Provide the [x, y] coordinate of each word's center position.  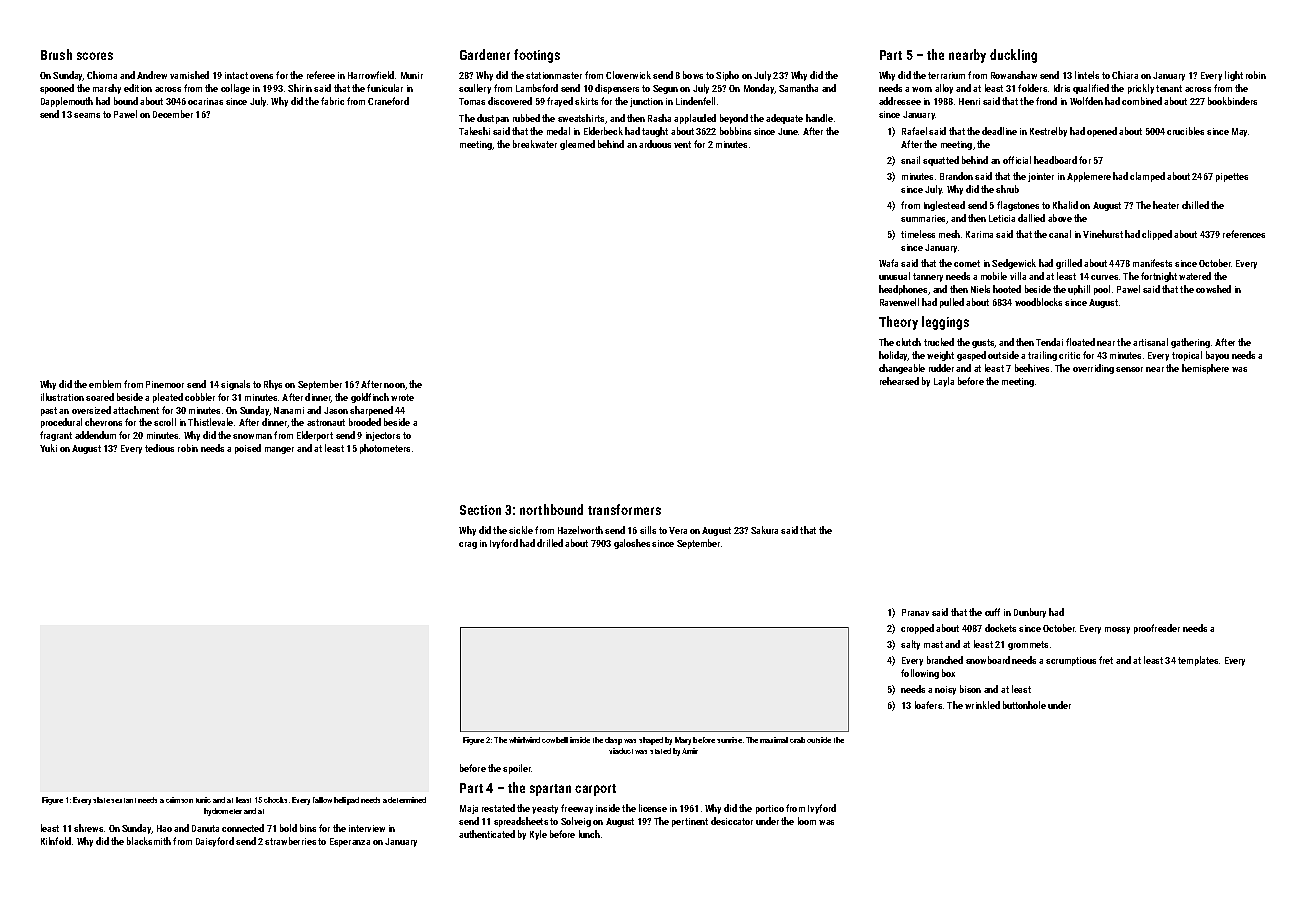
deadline [999, 131]
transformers [624, 509]
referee [321, 75]
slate [101, 800]
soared [100, 397]
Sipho [727, 76]
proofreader [1157, 629]
